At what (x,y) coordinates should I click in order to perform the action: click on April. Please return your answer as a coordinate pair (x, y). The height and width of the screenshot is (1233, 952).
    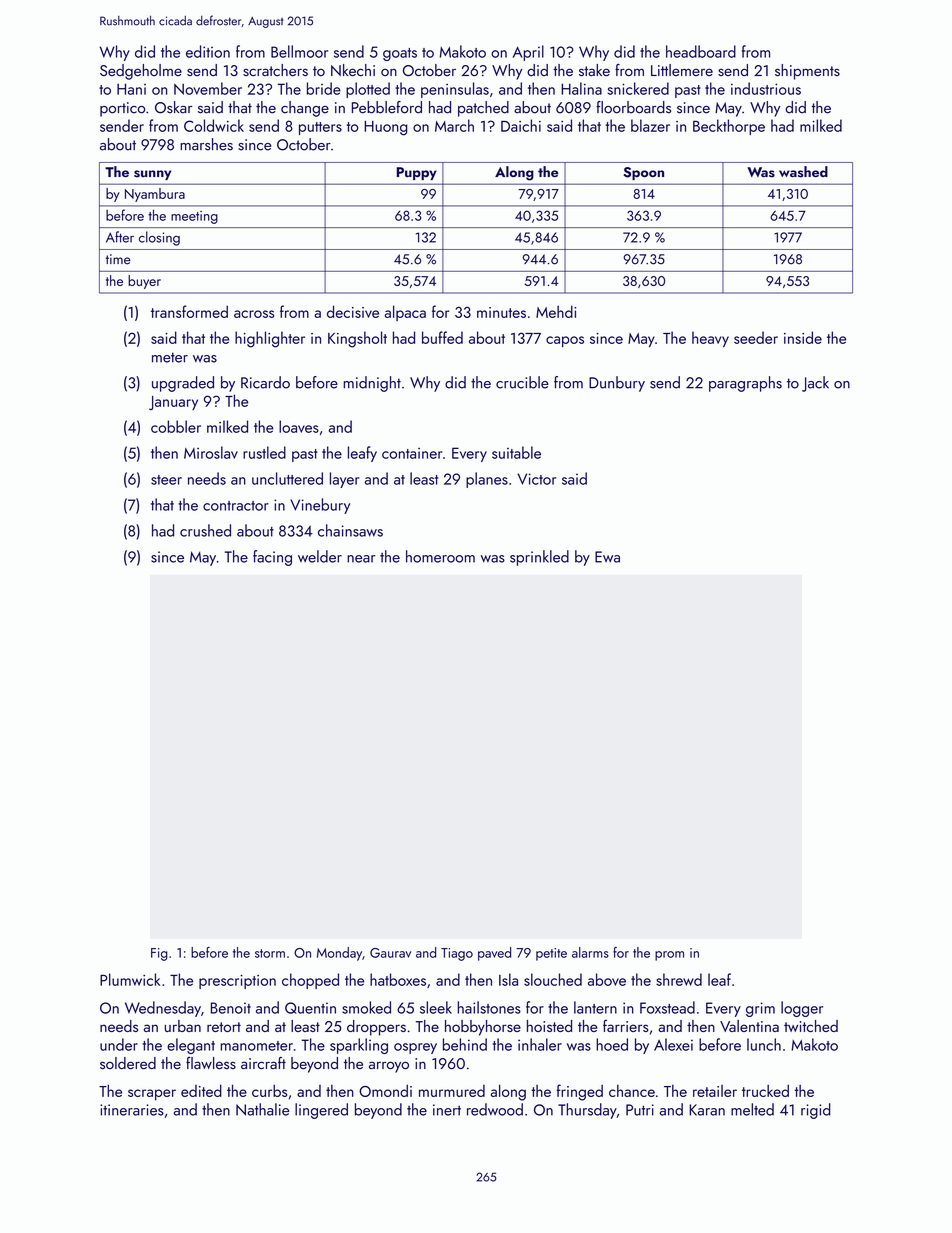
    Looking at the image, I should click on (528, 53).
